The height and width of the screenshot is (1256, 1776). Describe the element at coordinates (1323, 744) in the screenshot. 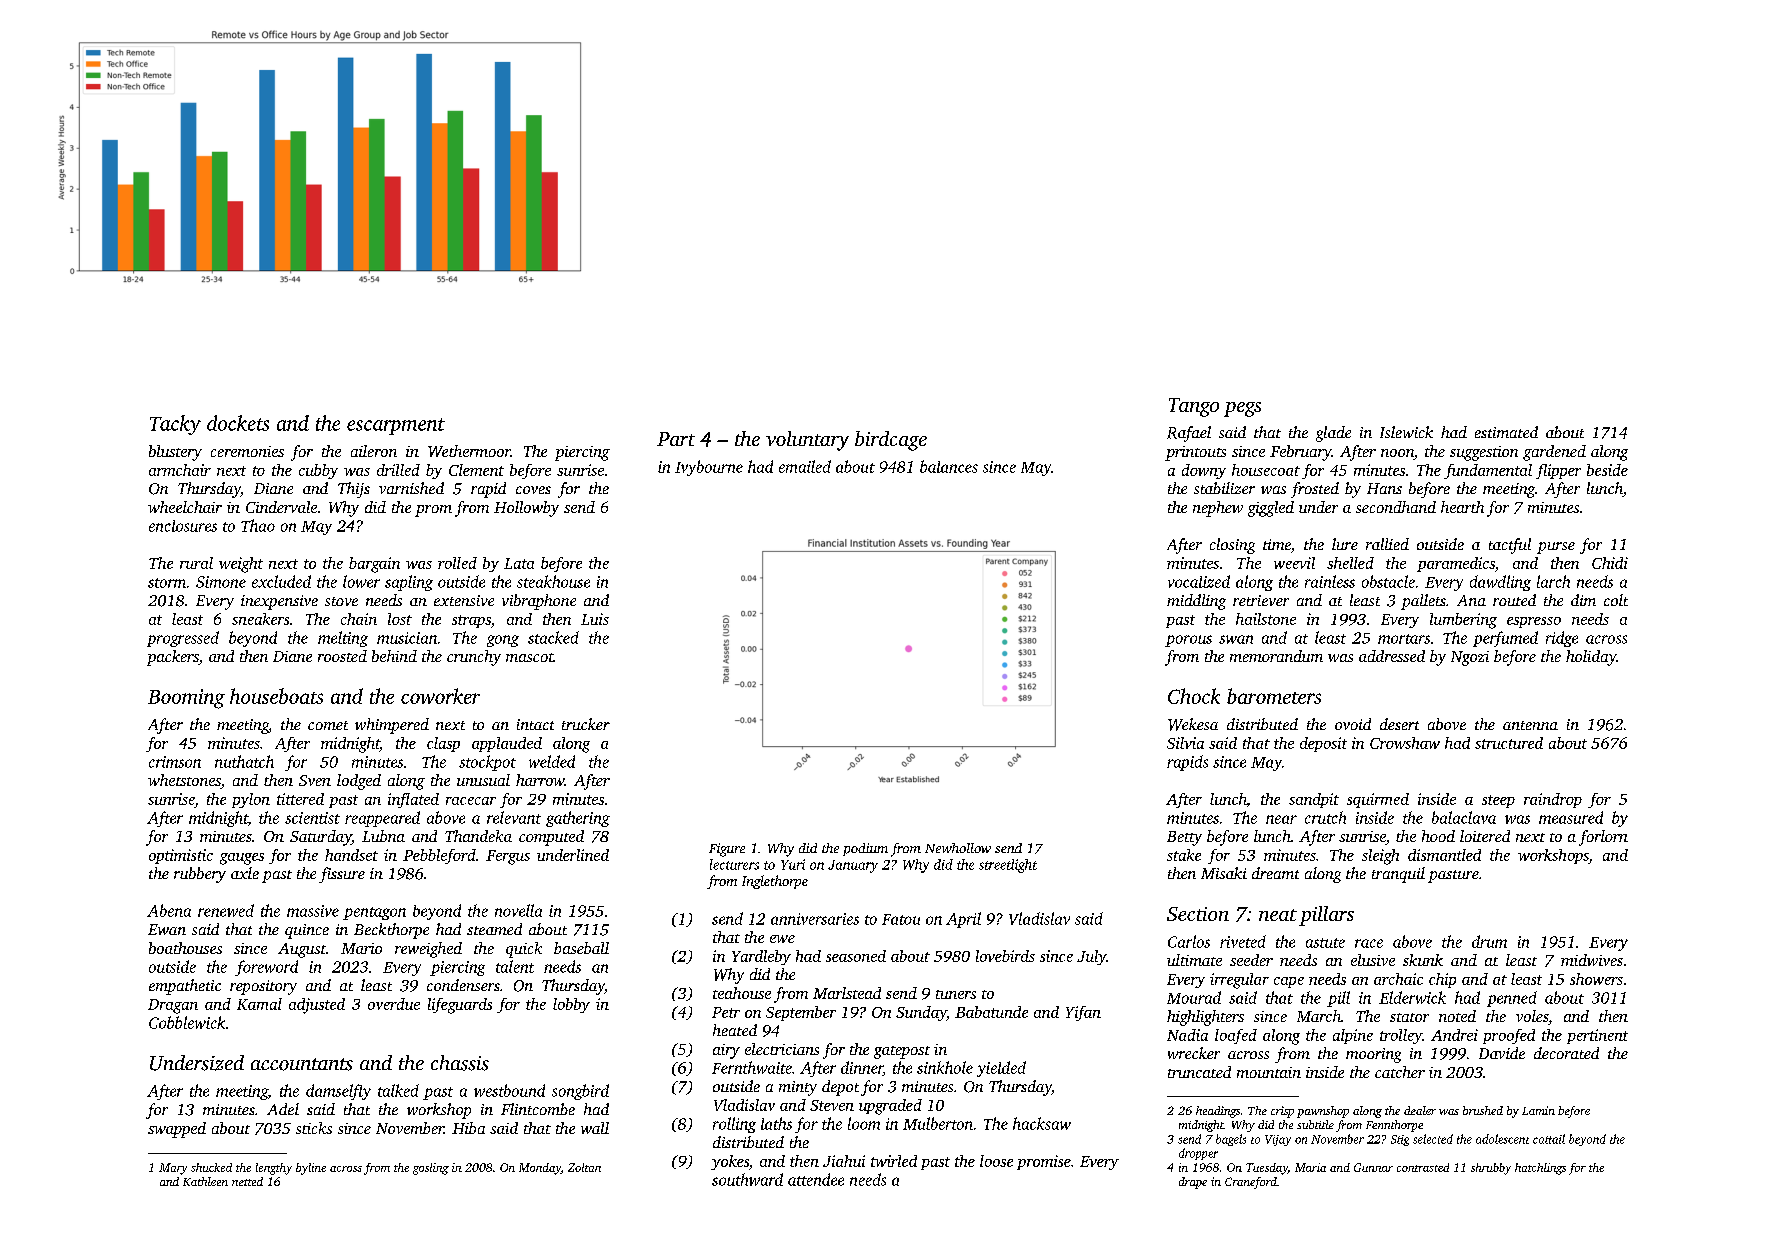

I see `deposit` at that location.
